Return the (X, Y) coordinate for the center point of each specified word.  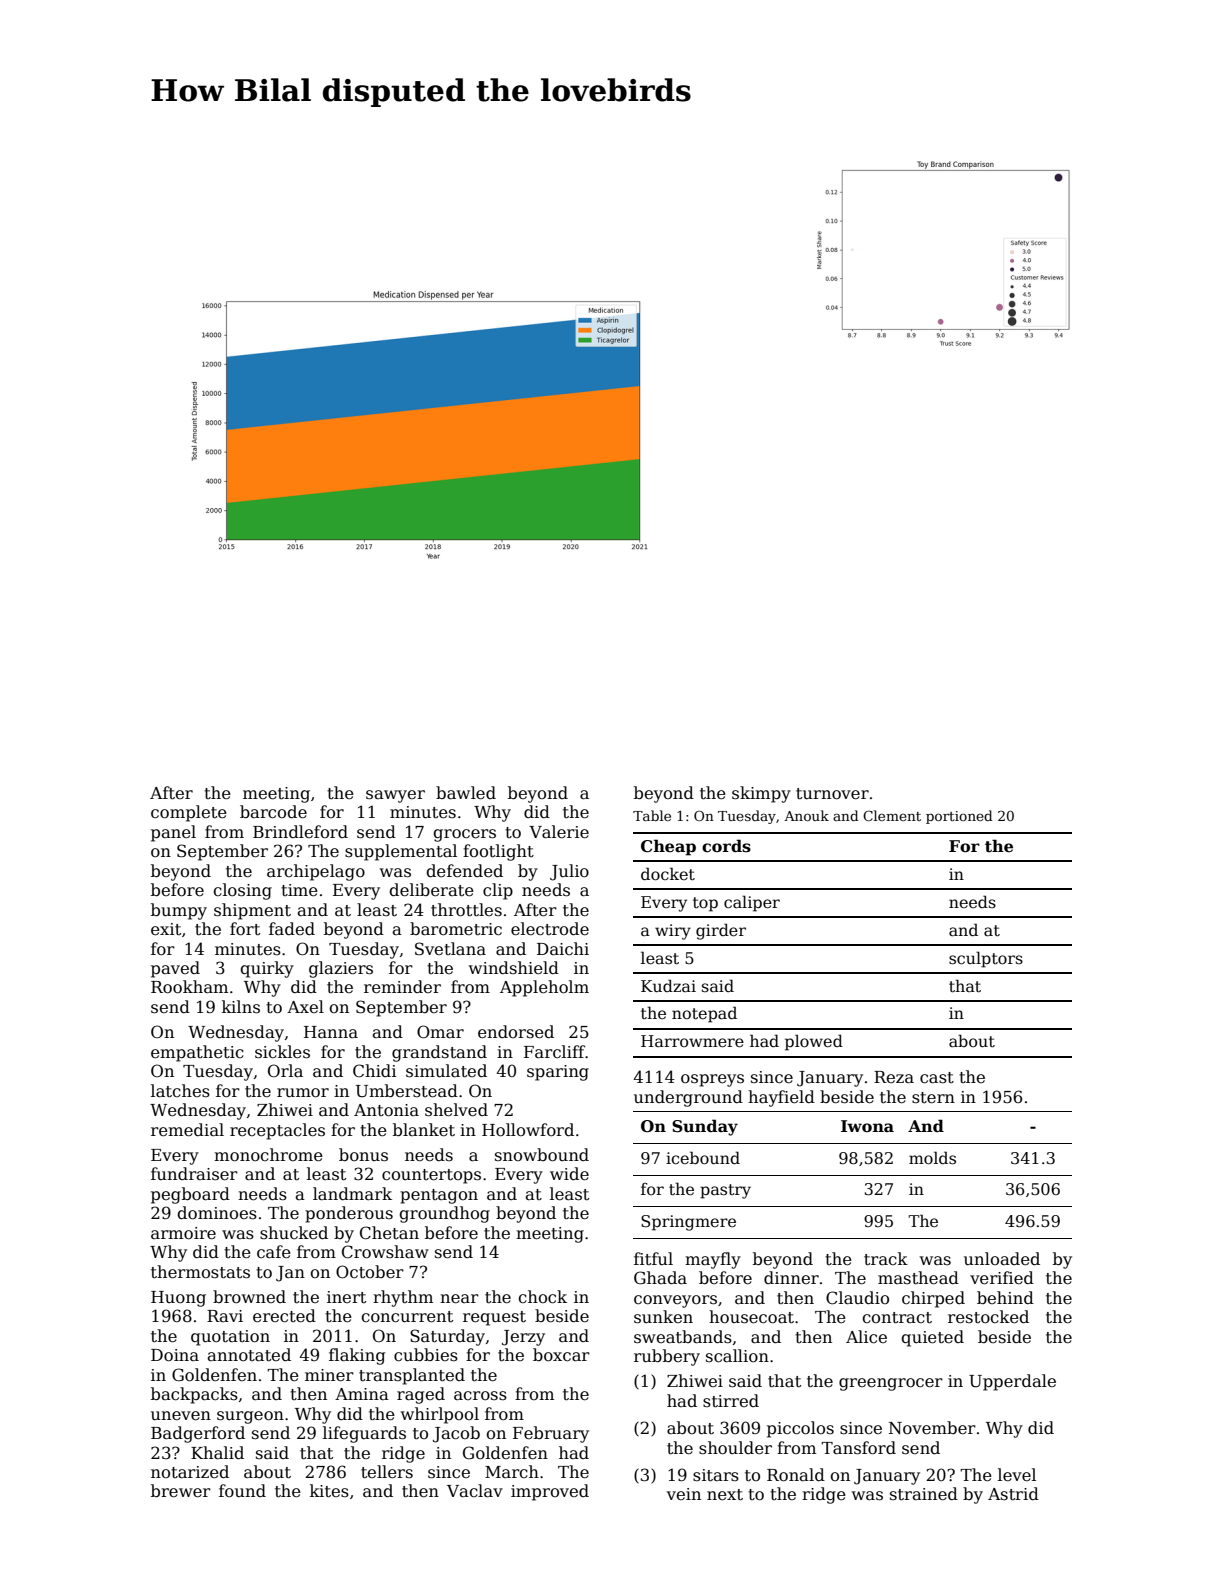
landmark (352, 1194)
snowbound (542, 1154)
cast (937, 1078)
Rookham (189, 986)
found (242, 1490)
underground (688, 1098)
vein (684, 1494)
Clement (892, 815)
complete (189, 813)
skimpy (761, 794)
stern (933, 1098)
